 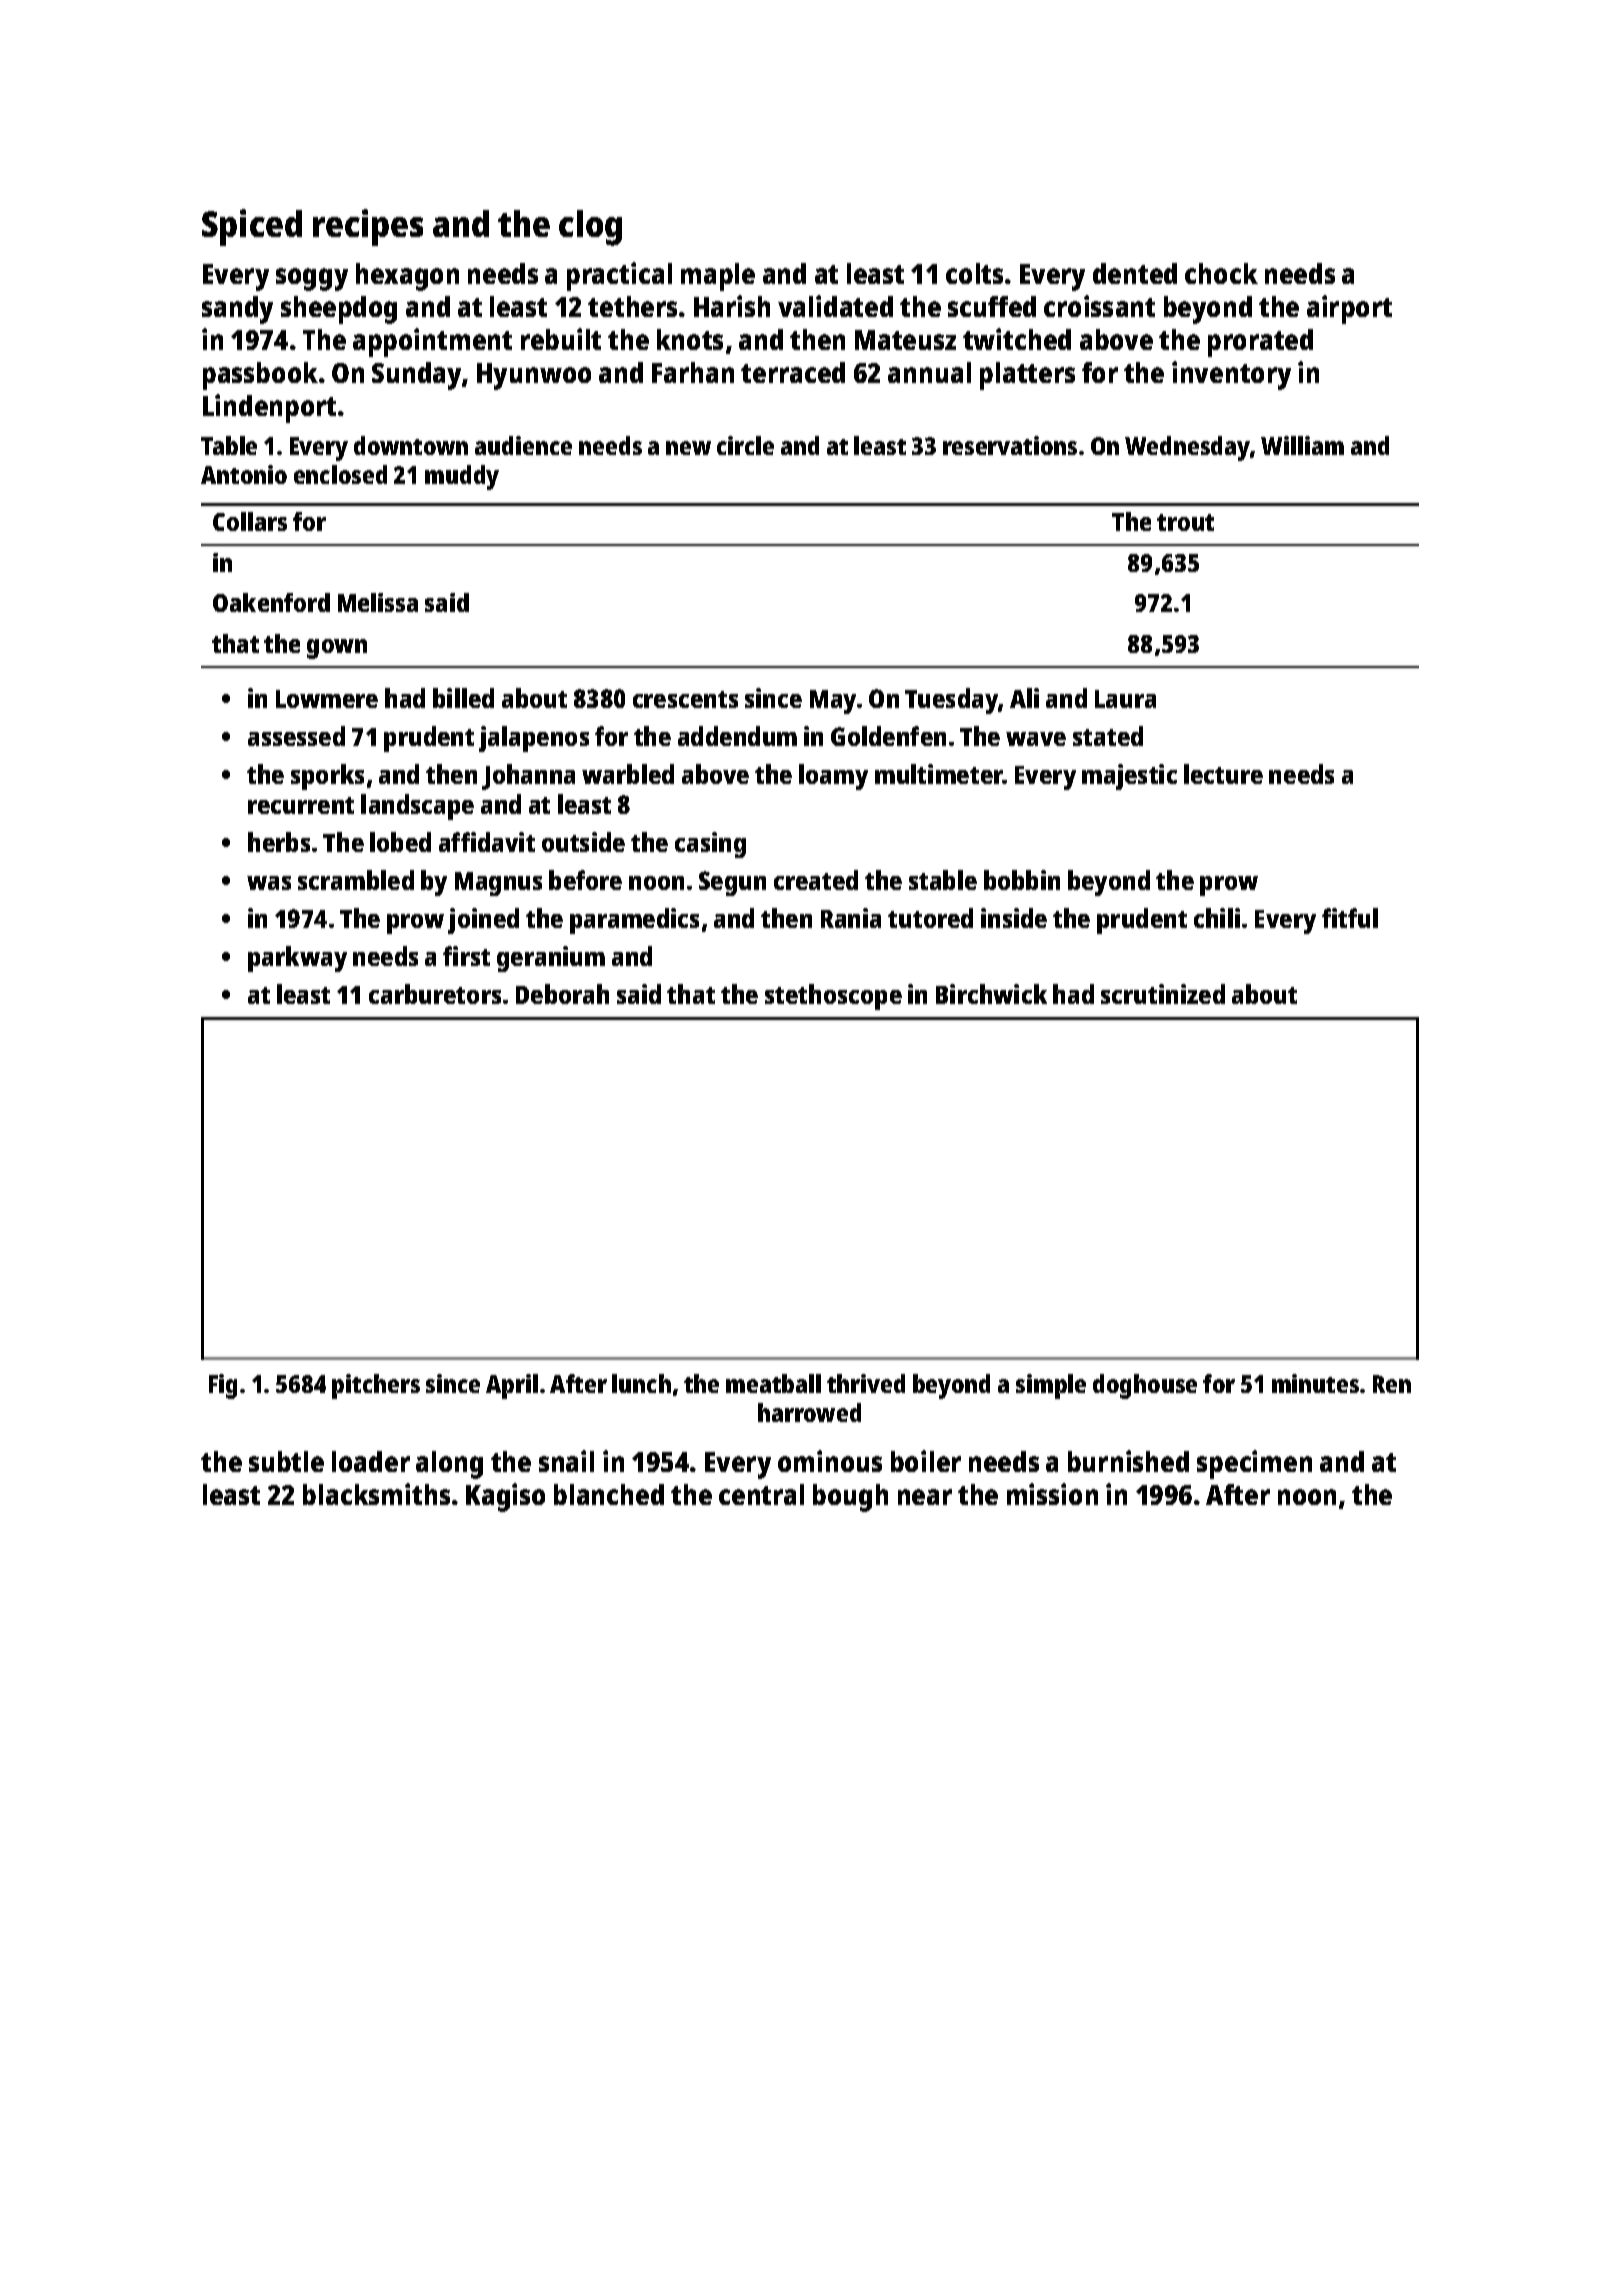 I want to click on recipes, so click(x=368, y=227).
